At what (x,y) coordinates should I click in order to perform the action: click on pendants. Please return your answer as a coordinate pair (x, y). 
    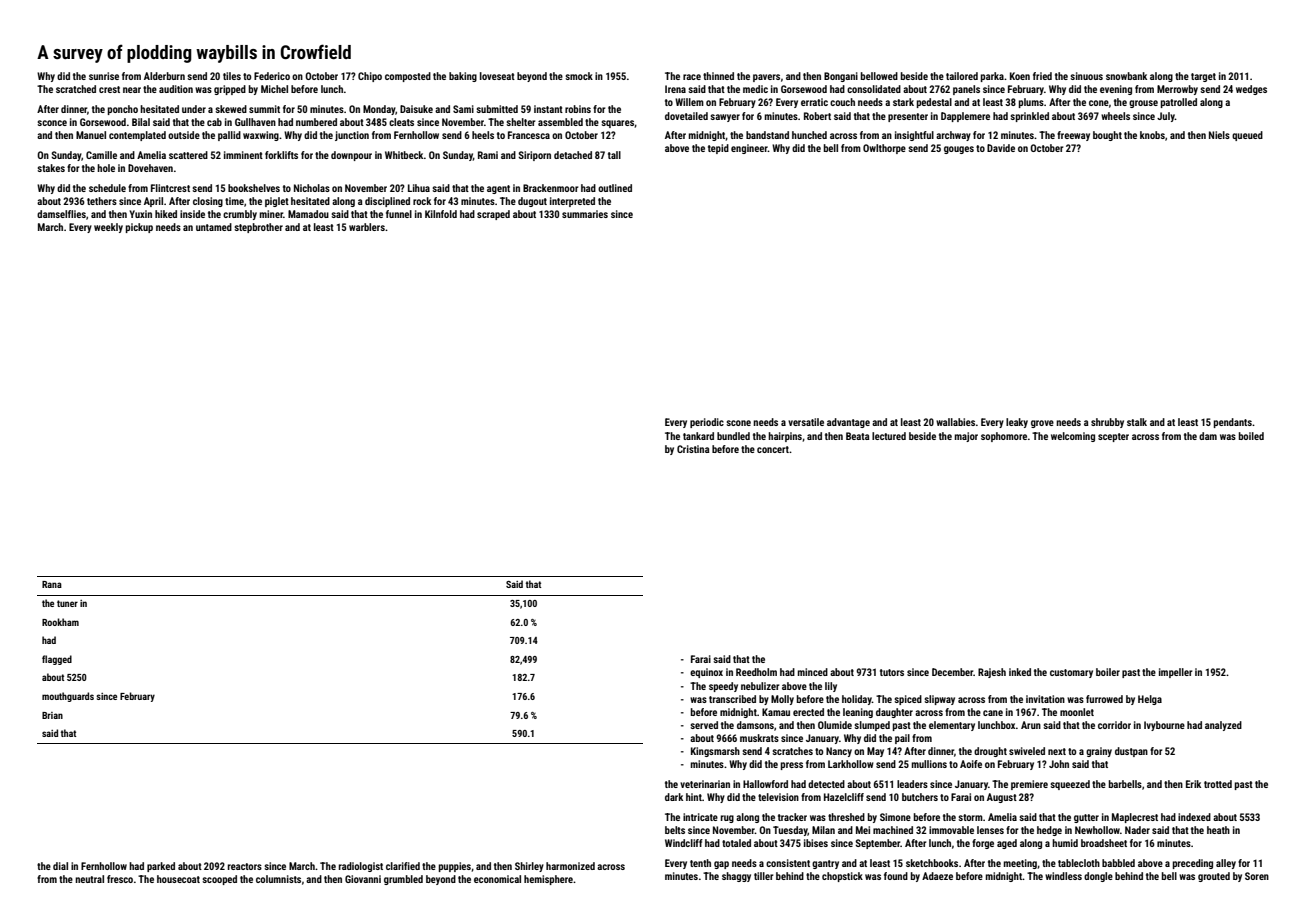
    Looking at the image, I should click on (1233, 423).
